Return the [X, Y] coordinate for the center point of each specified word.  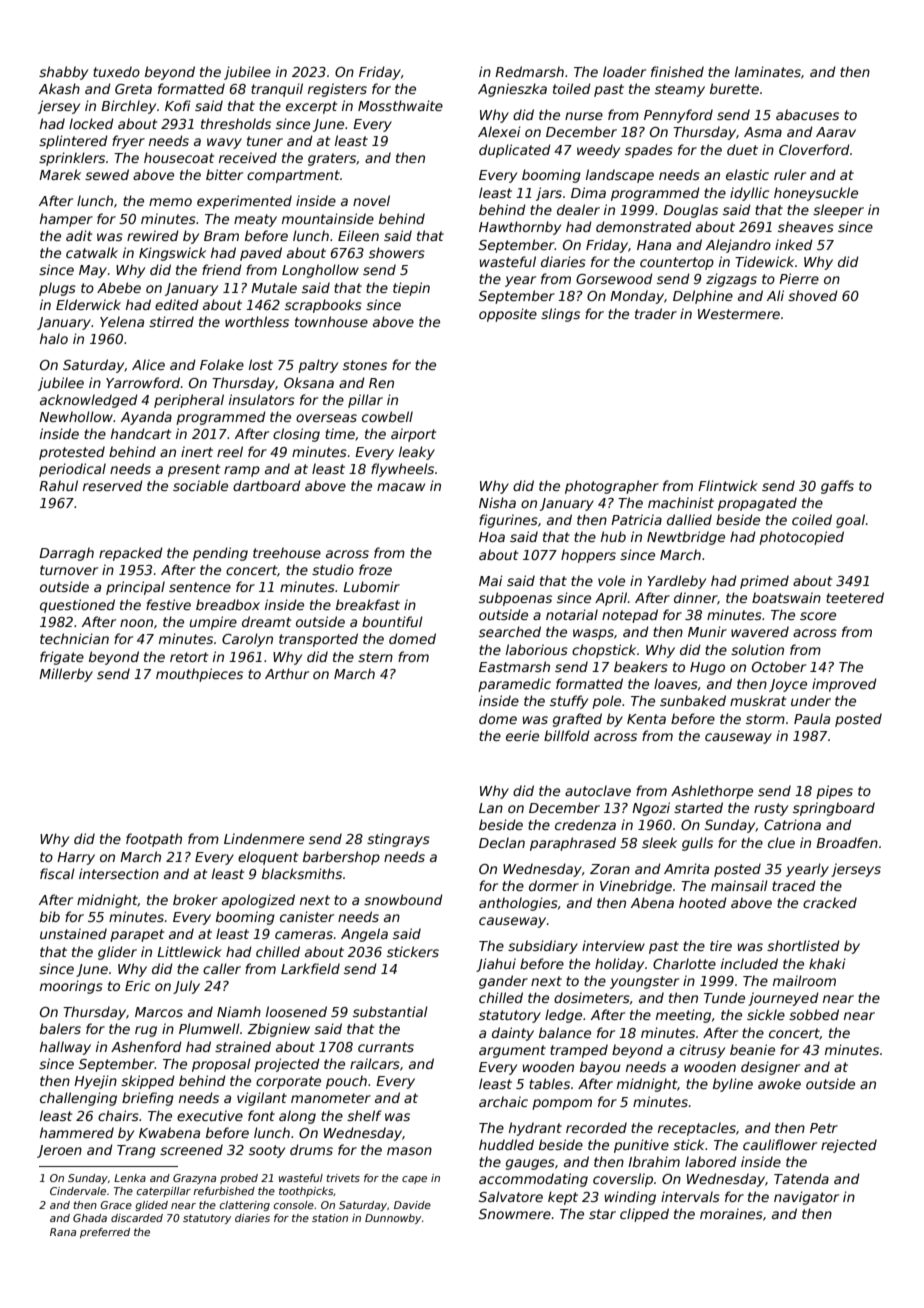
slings [560, 315]
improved [844, 685]
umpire [213, 623]
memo [170, 202]
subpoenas [515, 599]
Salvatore [511, 1196]
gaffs [837, 487]
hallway [65, 1048]
